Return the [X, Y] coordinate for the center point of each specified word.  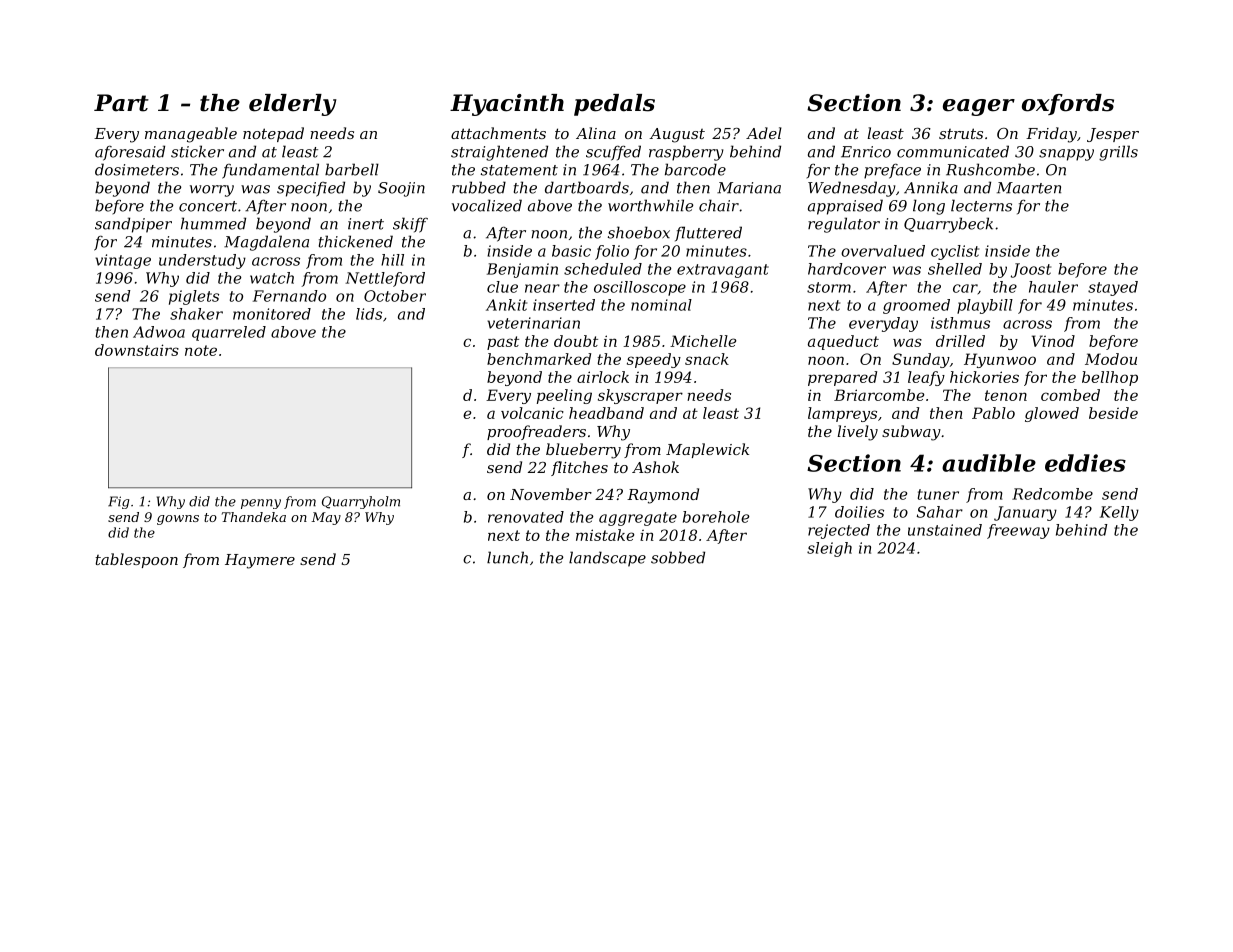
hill [392, 260]
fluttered [708, 234]
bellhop [1110, 378]
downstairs [137, 350]
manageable [191, 135]
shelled [955, 269]
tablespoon [136, 560]
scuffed [613, 153]
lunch [507, 557]
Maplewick [707, 450]
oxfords [1068, 104]
